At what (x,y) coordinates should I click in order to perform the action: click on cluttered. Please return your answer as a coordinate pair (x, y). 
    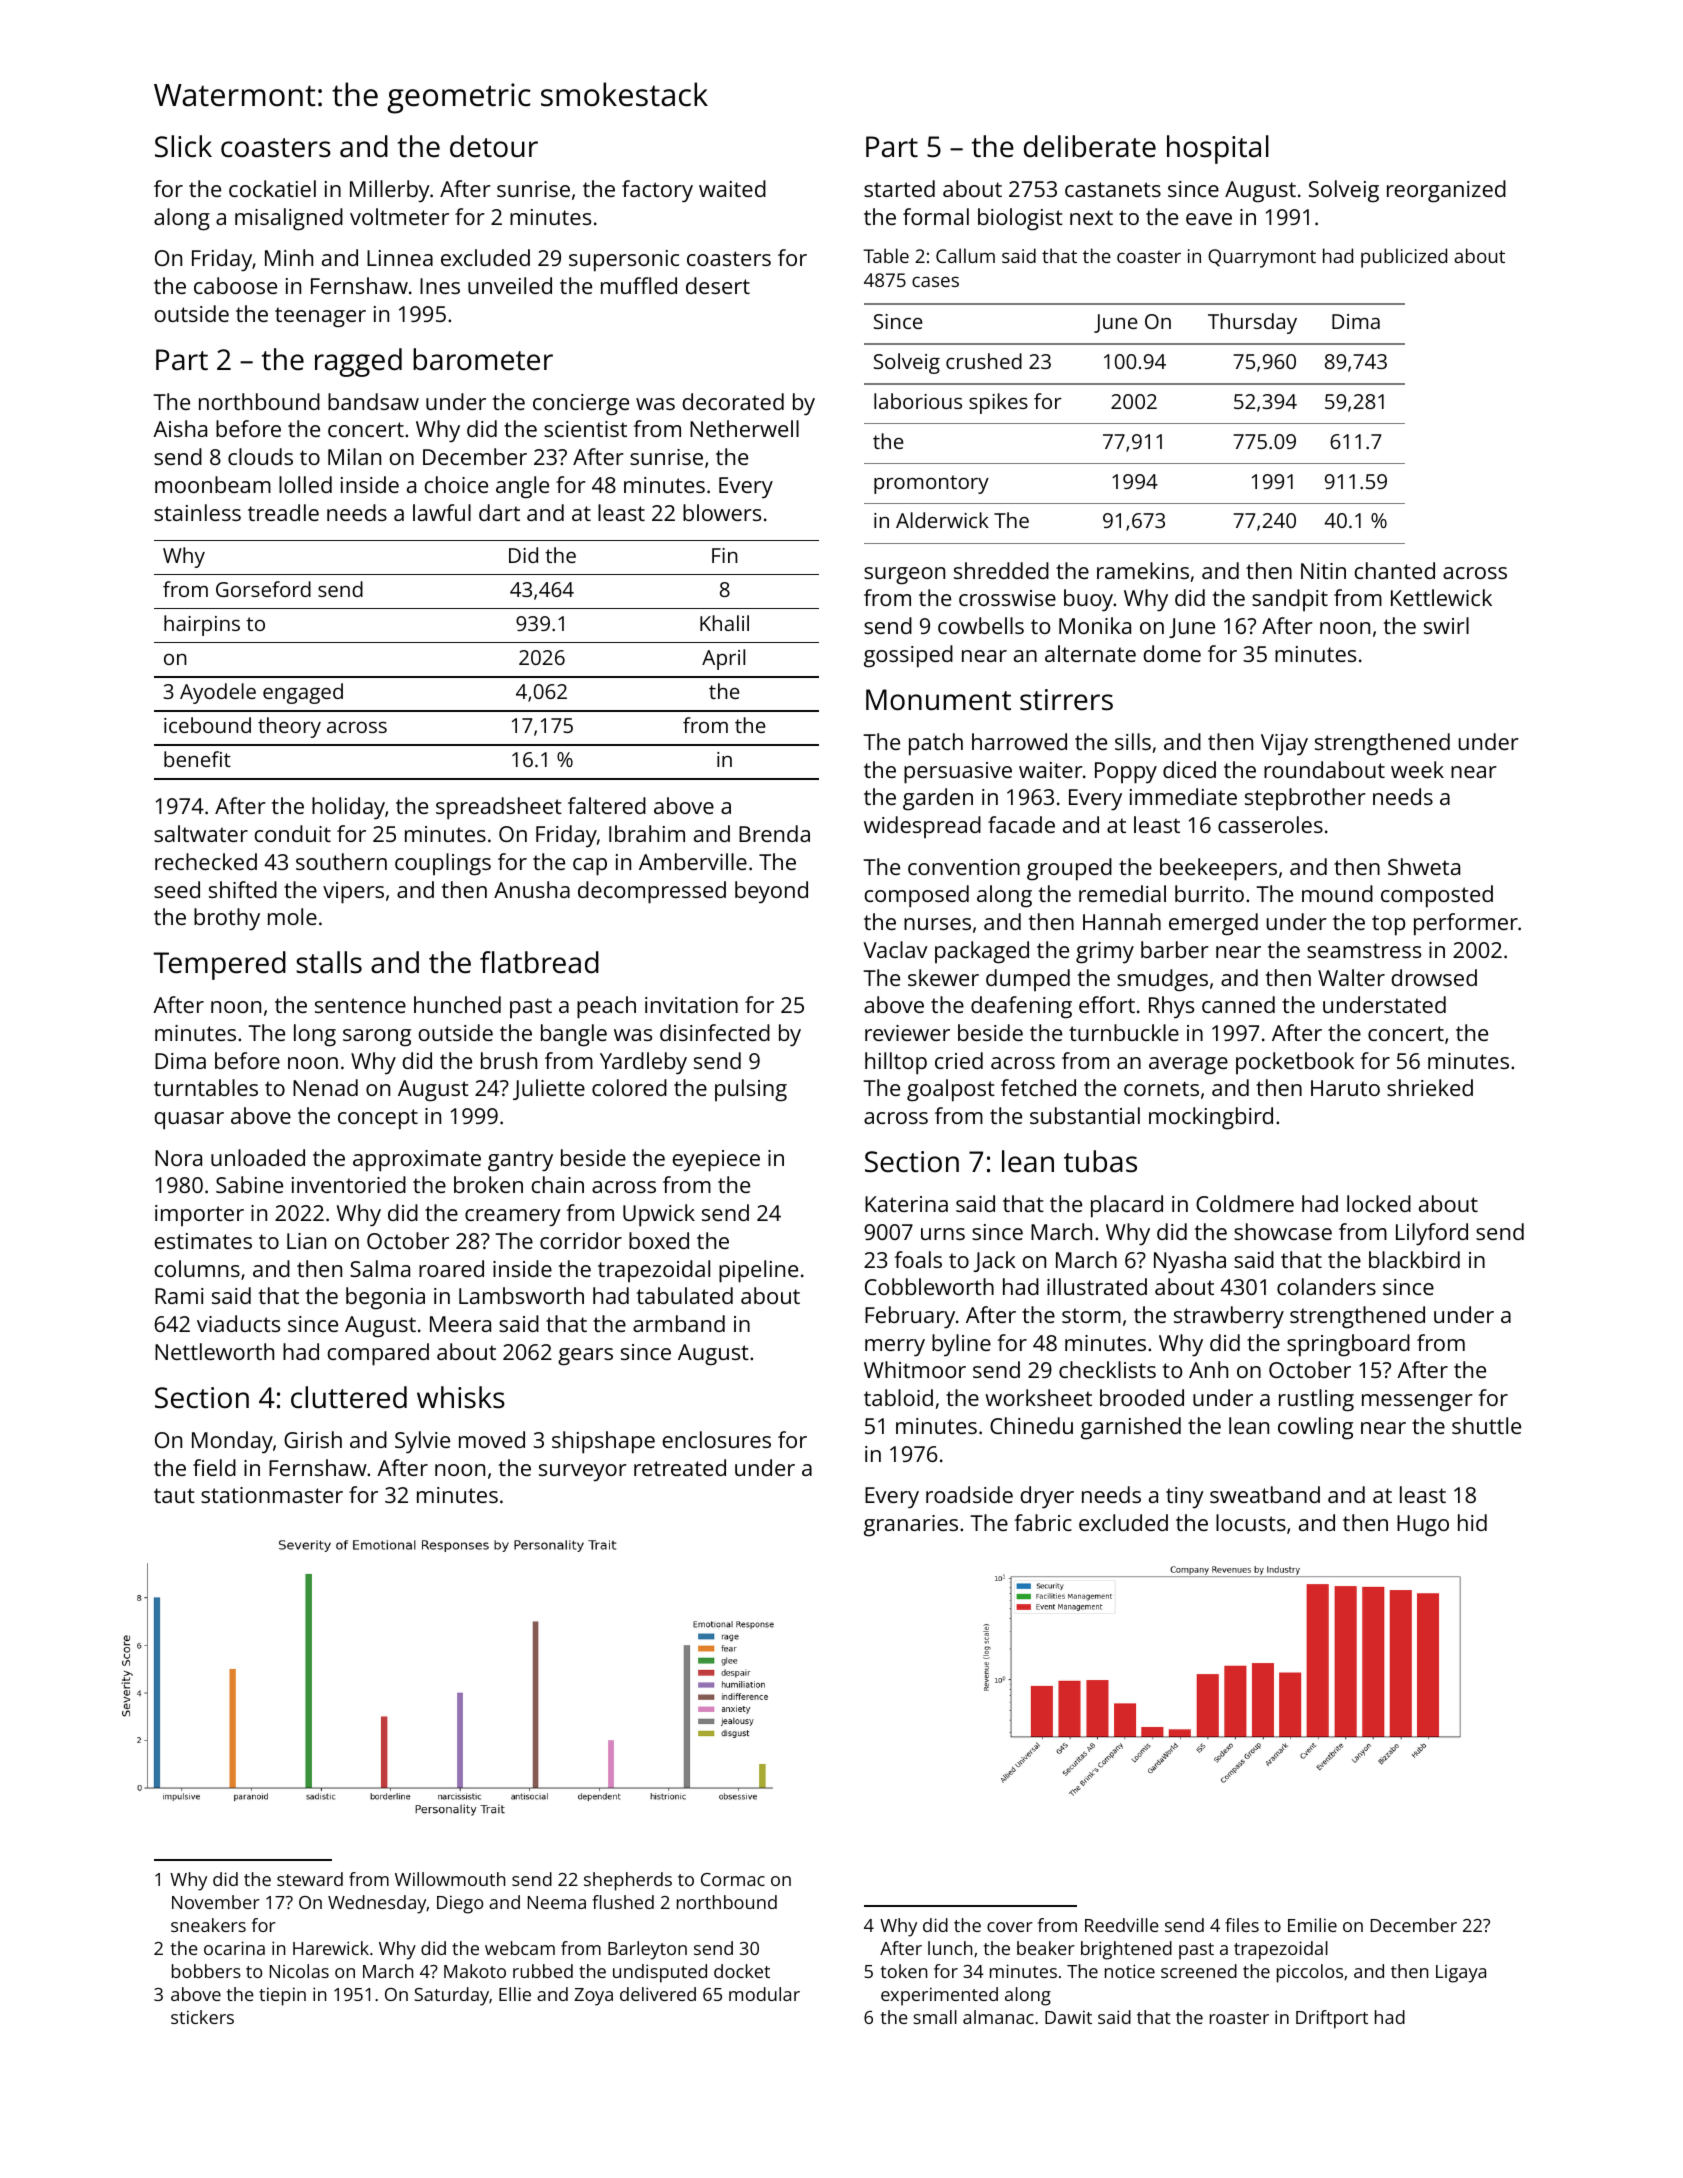
    Looking at the image, I should click on (349, 1397).
